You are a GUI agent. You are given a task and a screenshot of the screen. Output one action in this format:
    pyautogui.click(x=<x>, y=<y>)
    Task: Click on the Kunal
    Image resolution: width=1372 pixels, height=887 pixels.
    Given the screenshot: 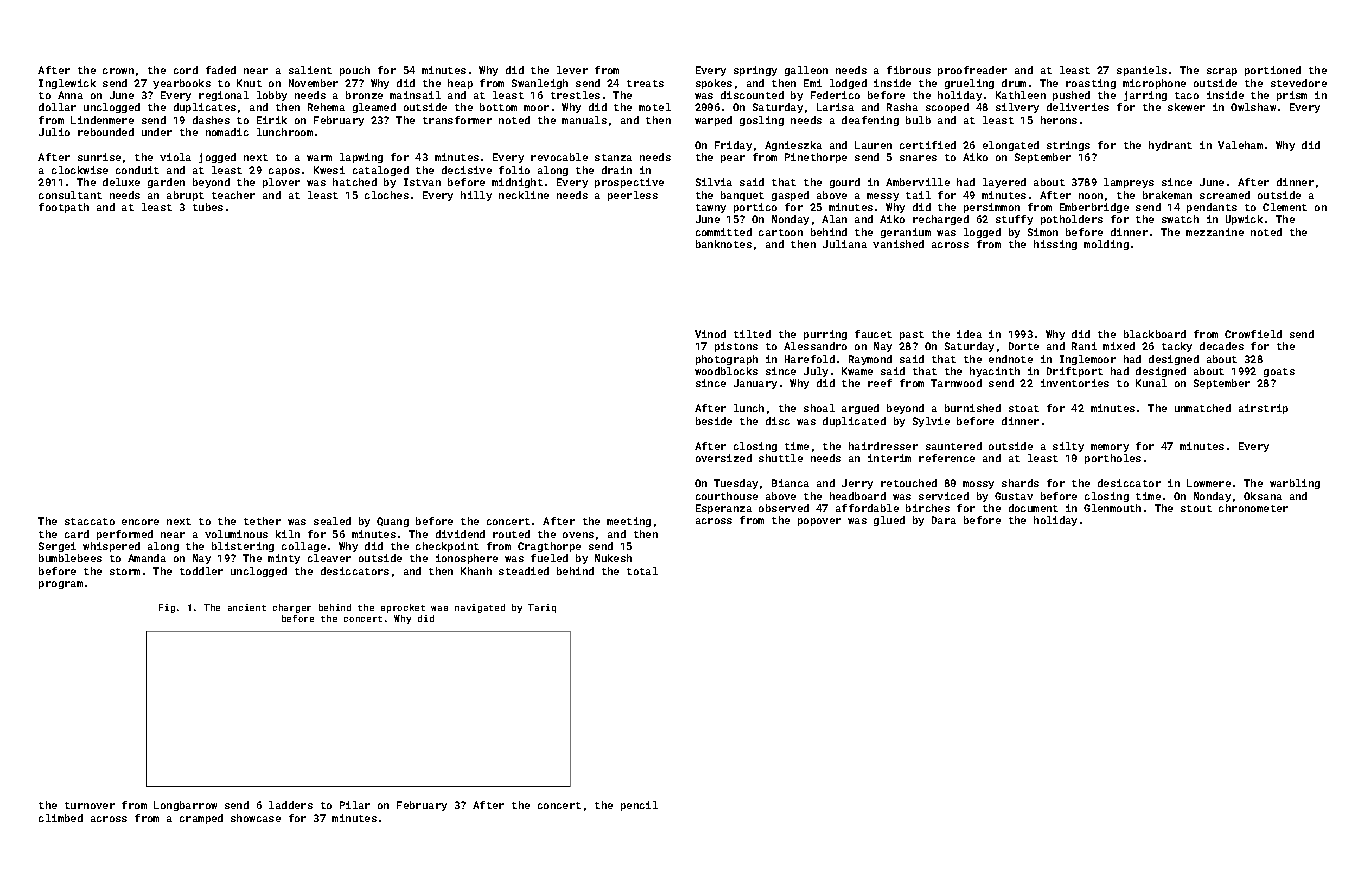 What is the action you would take?
    pyautogui.click(x=1151, y=383)
